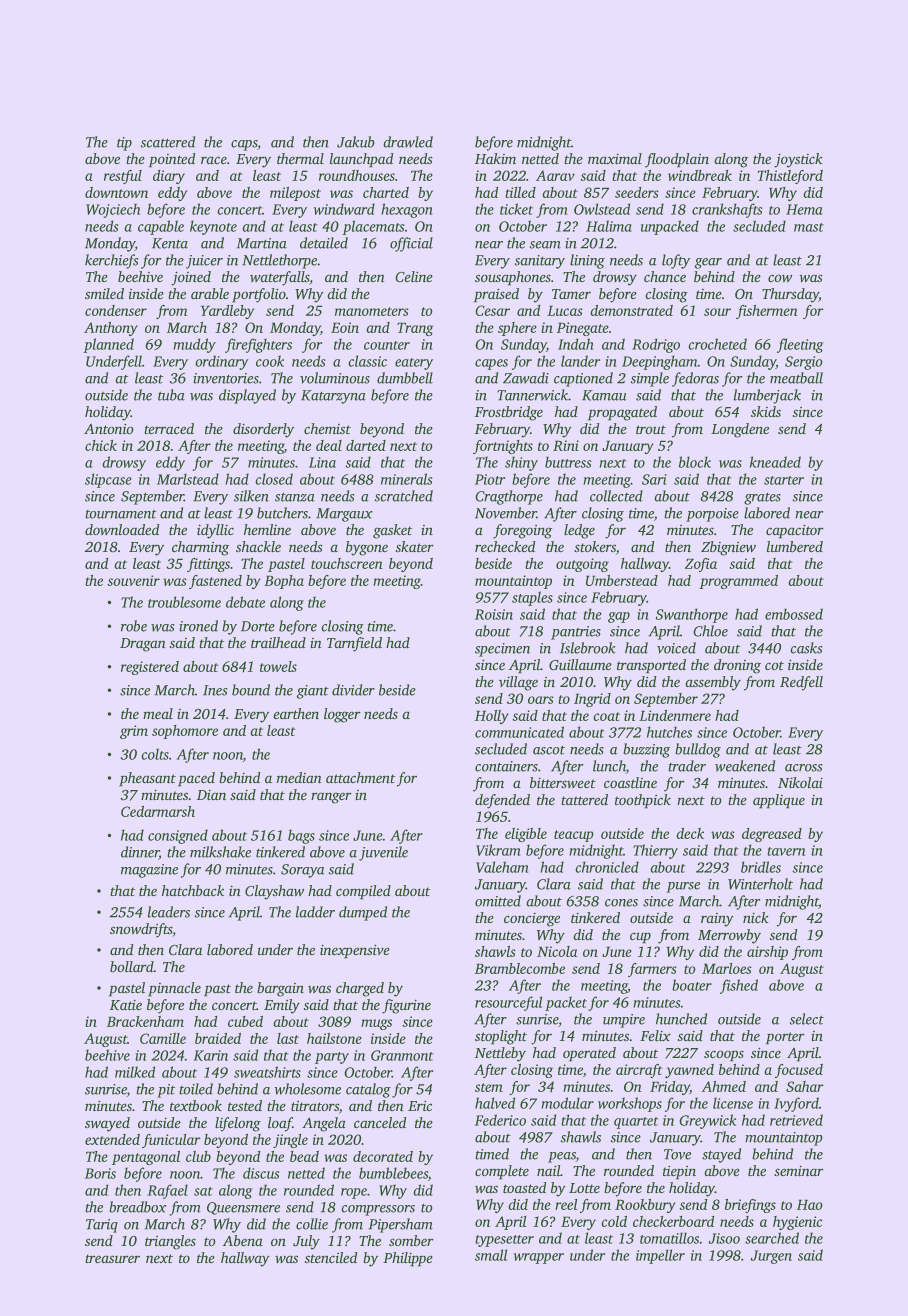 The image size is (908, 1316). I want to click on pinnacle, so click(174, 989).
